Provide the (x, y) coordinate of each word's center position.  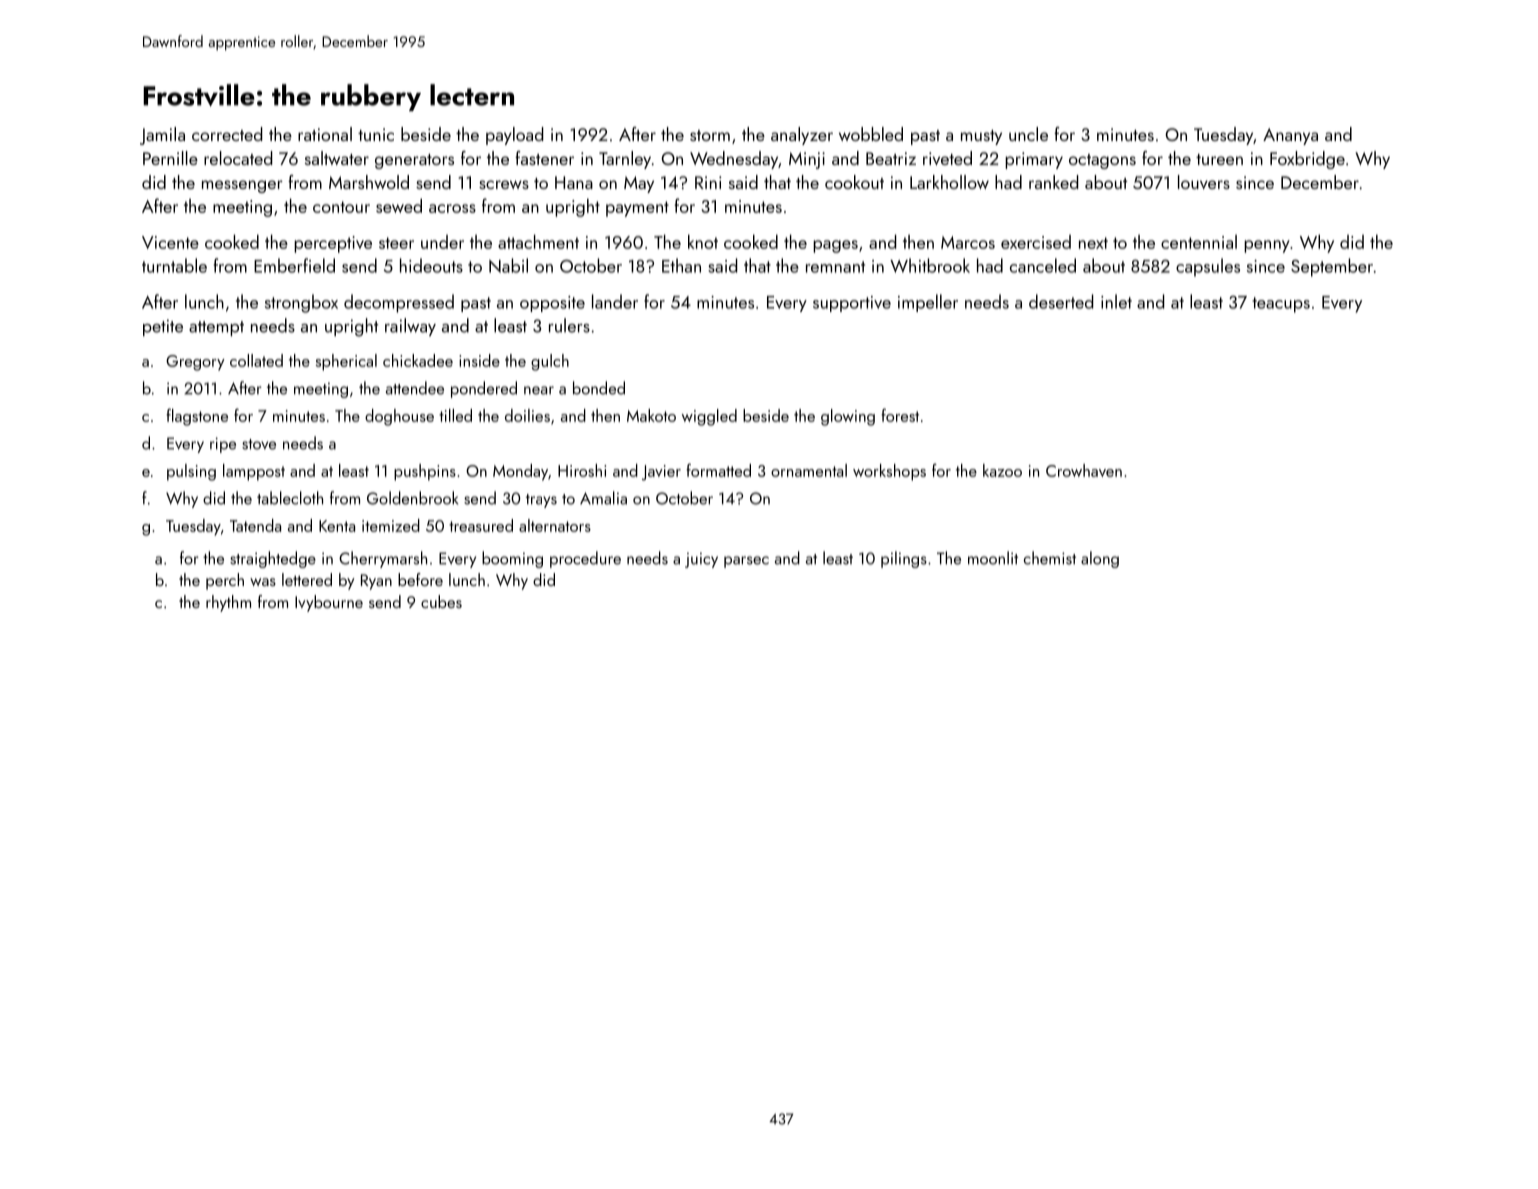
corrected (227, 134)
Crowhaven (1084, 470)
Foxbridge (1307, 160)
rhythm (228, 603)
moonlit (993, 558)
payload (514, 136)
